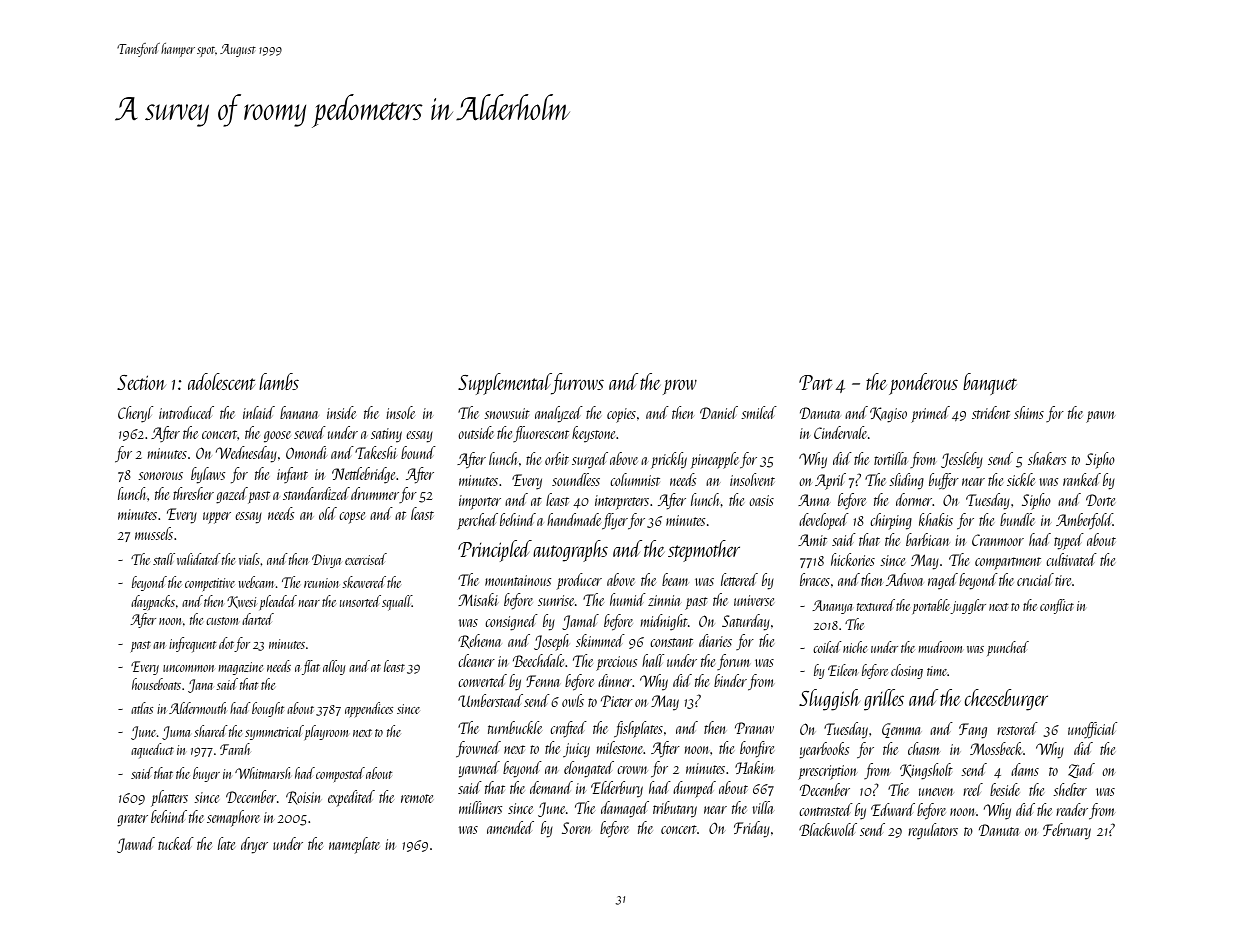 The height and width of the screenshot is (952, 1233). What do you see at coordinates (160, 476) in the screenshot?
I see `sonorous` at bounding box center [160, 476].
